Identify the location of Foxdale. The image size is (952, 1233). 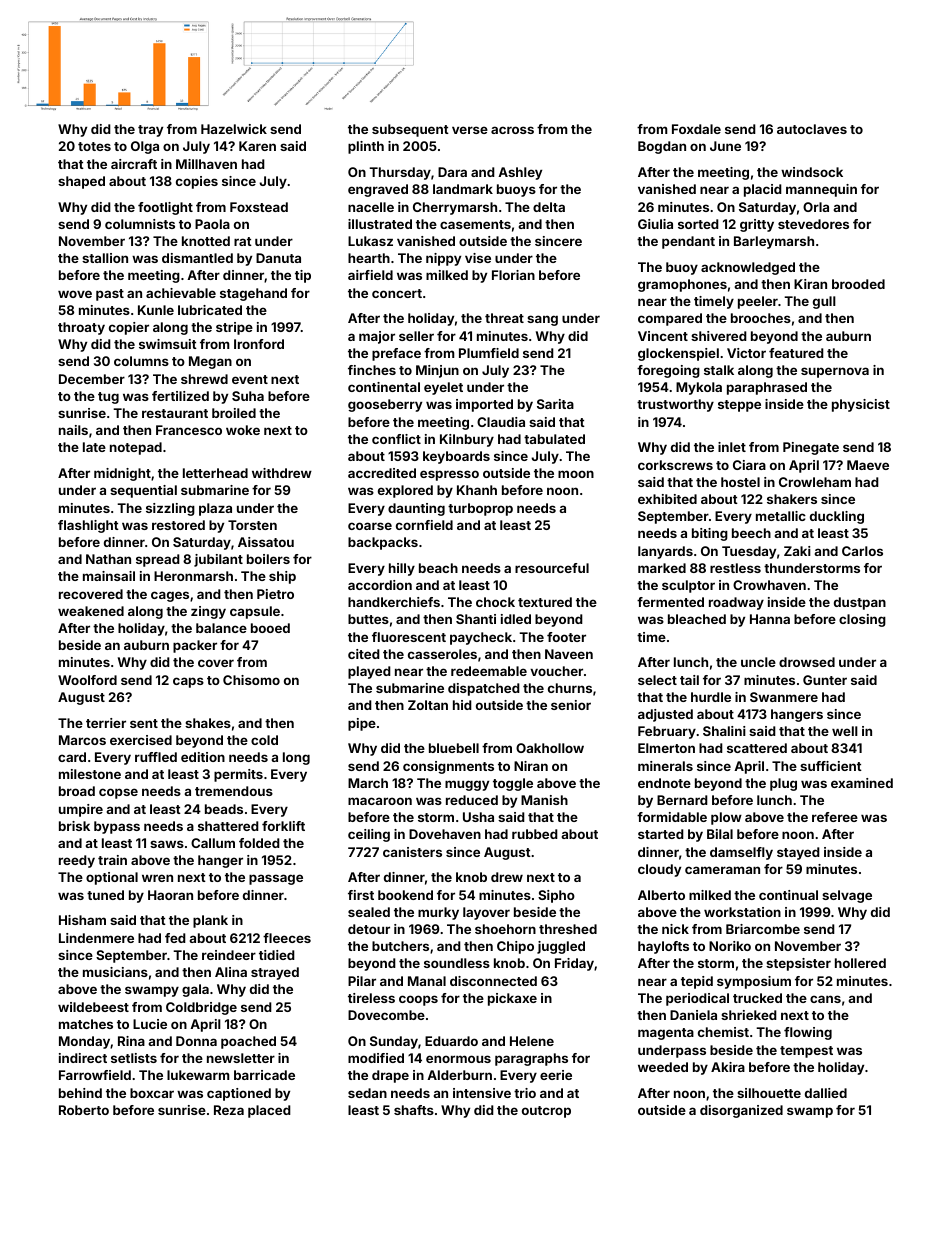
(696, 129).
